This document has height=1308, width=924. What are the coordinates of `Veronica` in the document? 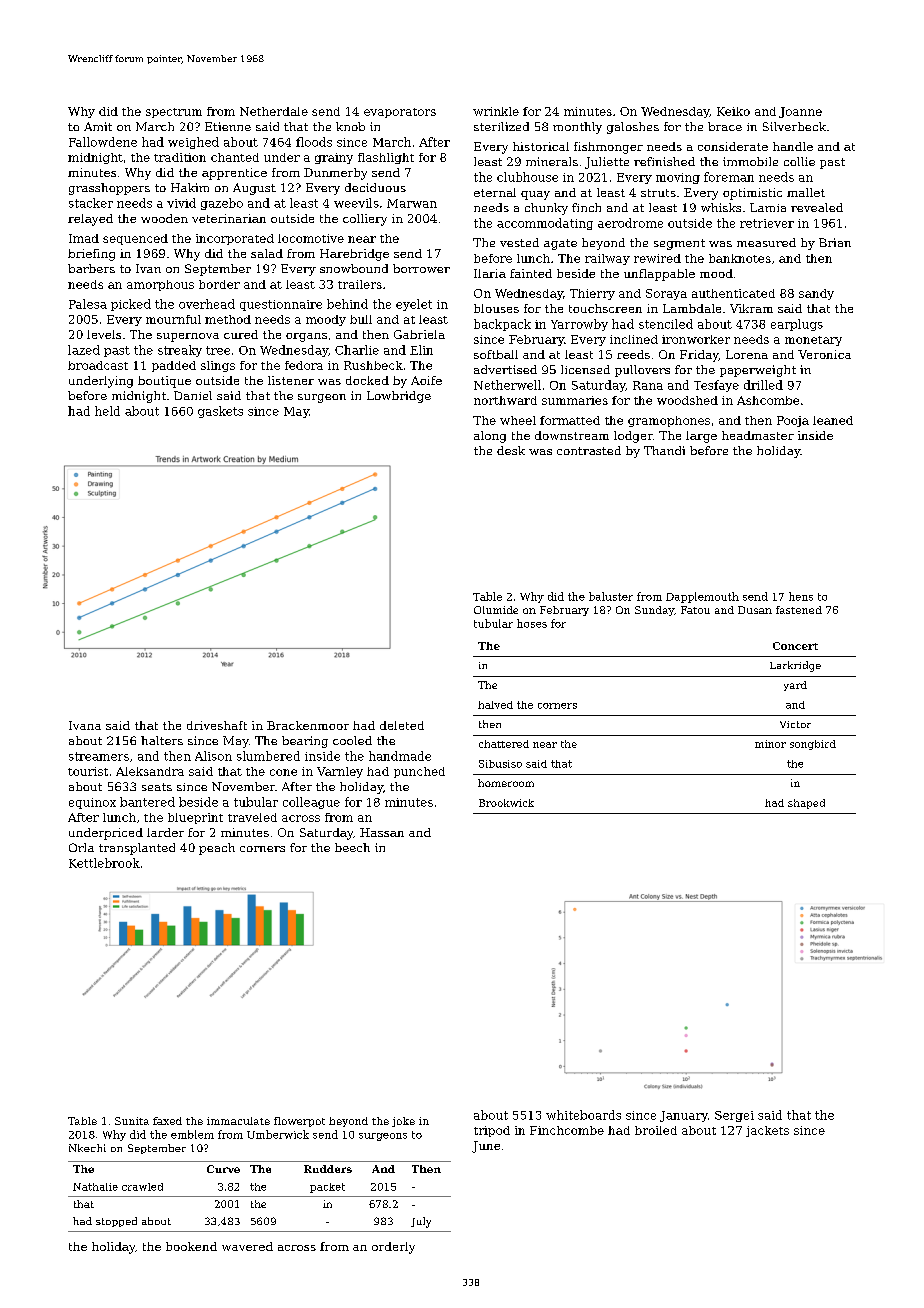 It's located at (824, 354).
